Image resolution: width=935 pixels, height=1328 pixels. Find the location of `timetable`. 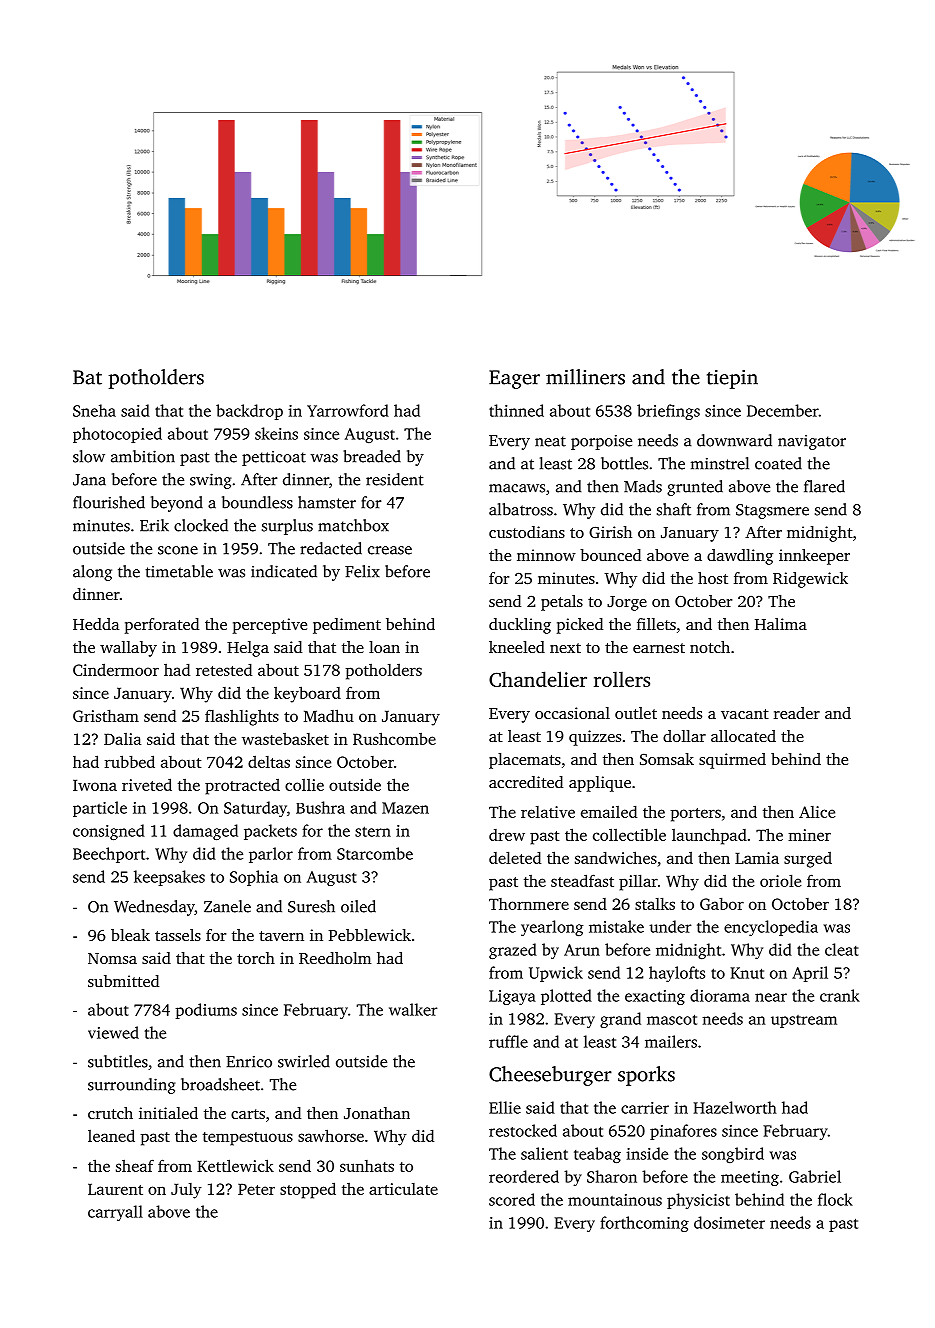

timetable is located at coordinates (179, 571).
